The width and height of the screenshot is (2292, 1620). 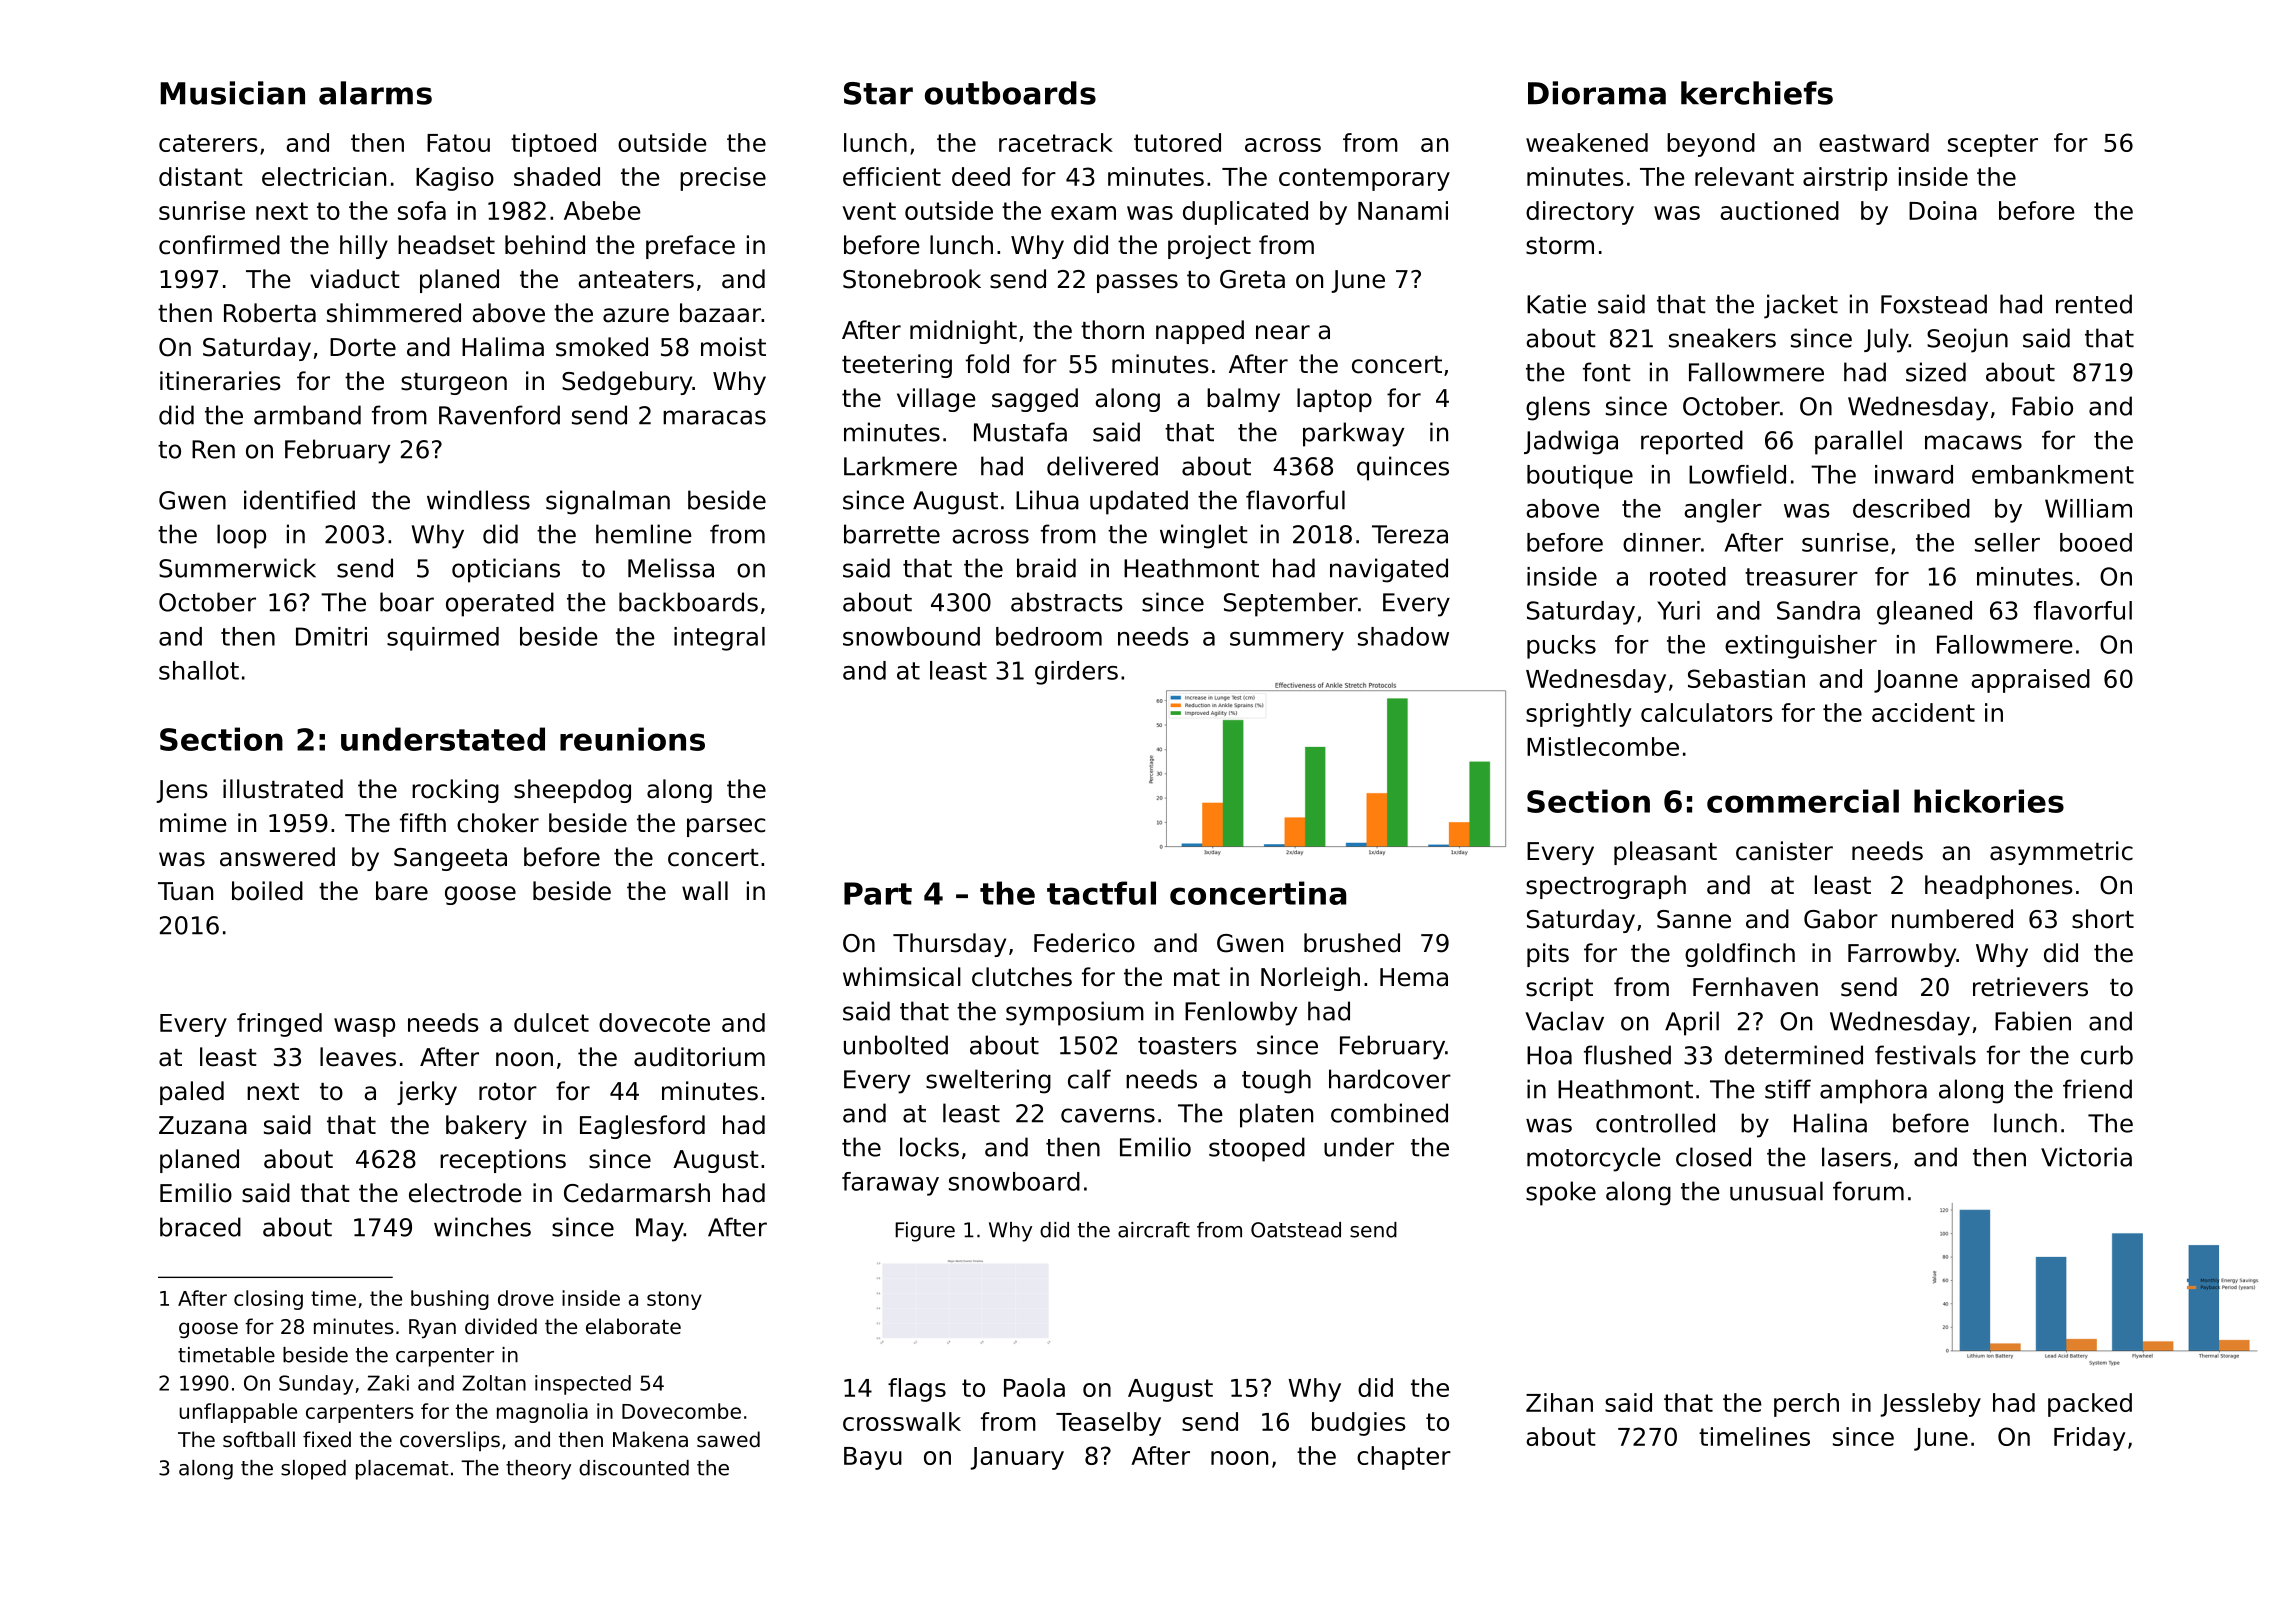 I want to click on fifth, so click(x=423, y=822).
